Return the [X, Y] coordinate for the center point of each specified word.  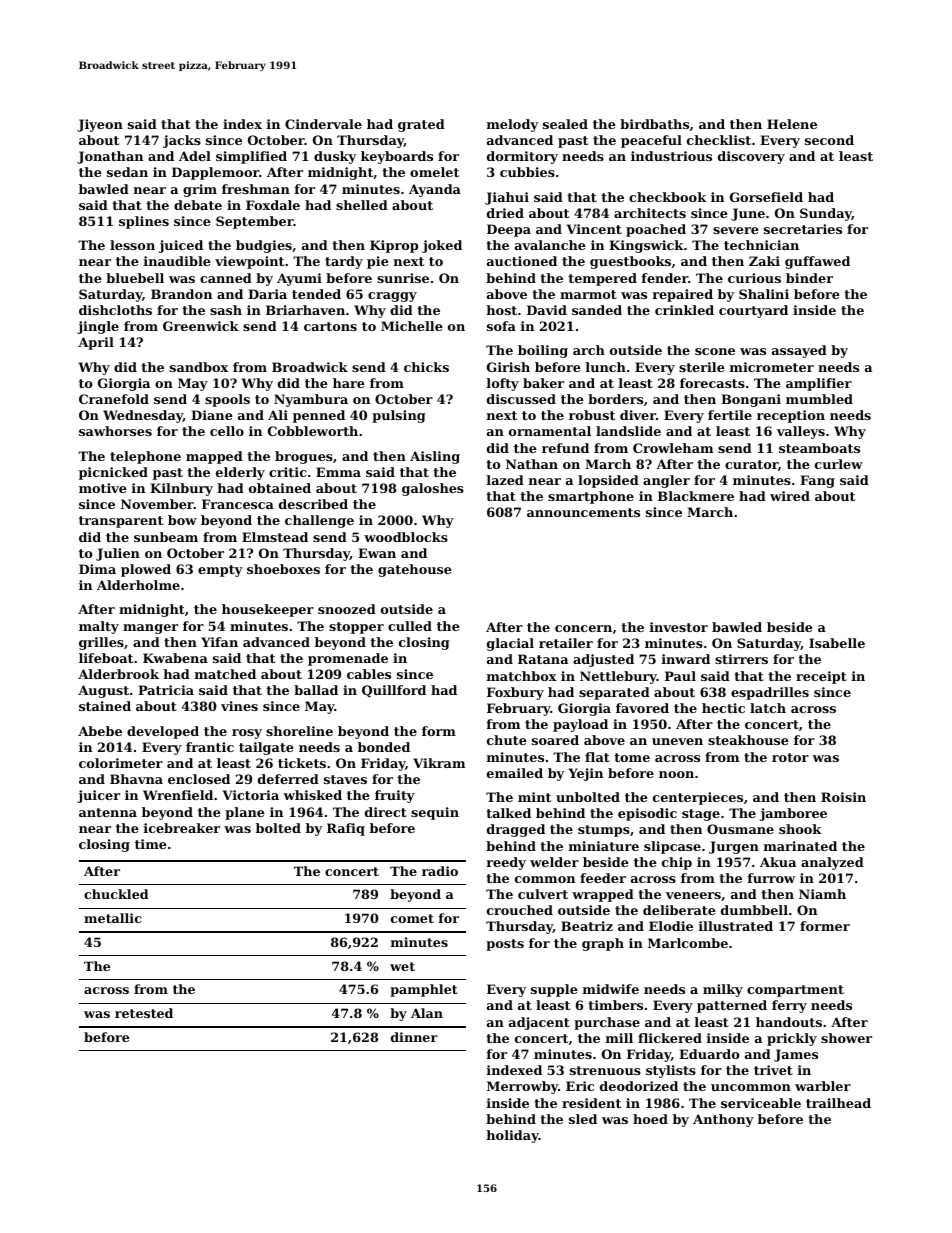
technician [761, 245]
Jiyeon [100, 125]
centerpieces [698, 798]
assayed [799, 351]
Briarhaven [305, 310]
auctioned [522, 261]
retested [144, 1013]
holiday [512, 1136]
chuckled [116, 894]
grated [421, 125]
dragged [516, 830]
